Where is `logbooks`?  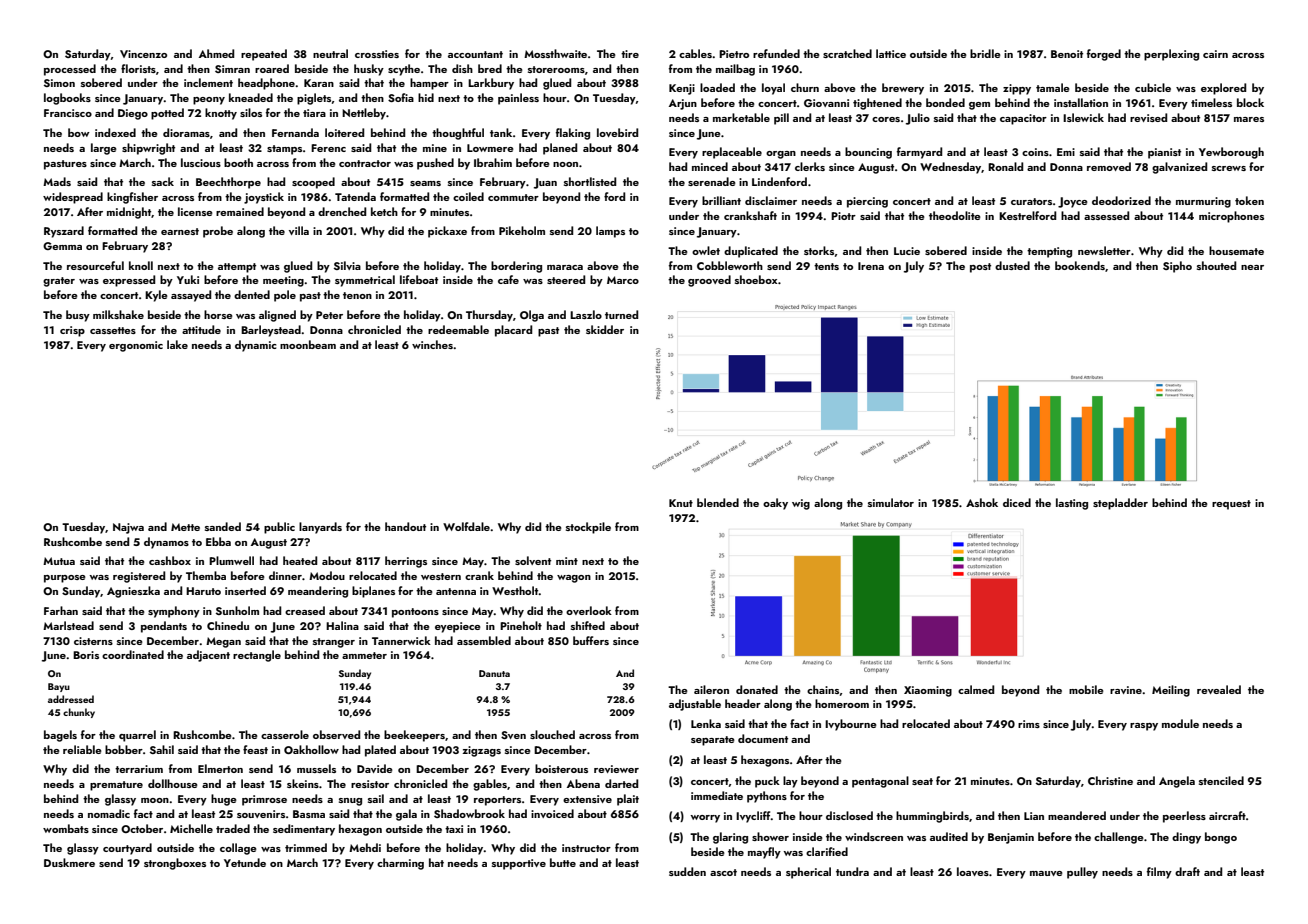
logbooks is located at coordinates (67, 99).
